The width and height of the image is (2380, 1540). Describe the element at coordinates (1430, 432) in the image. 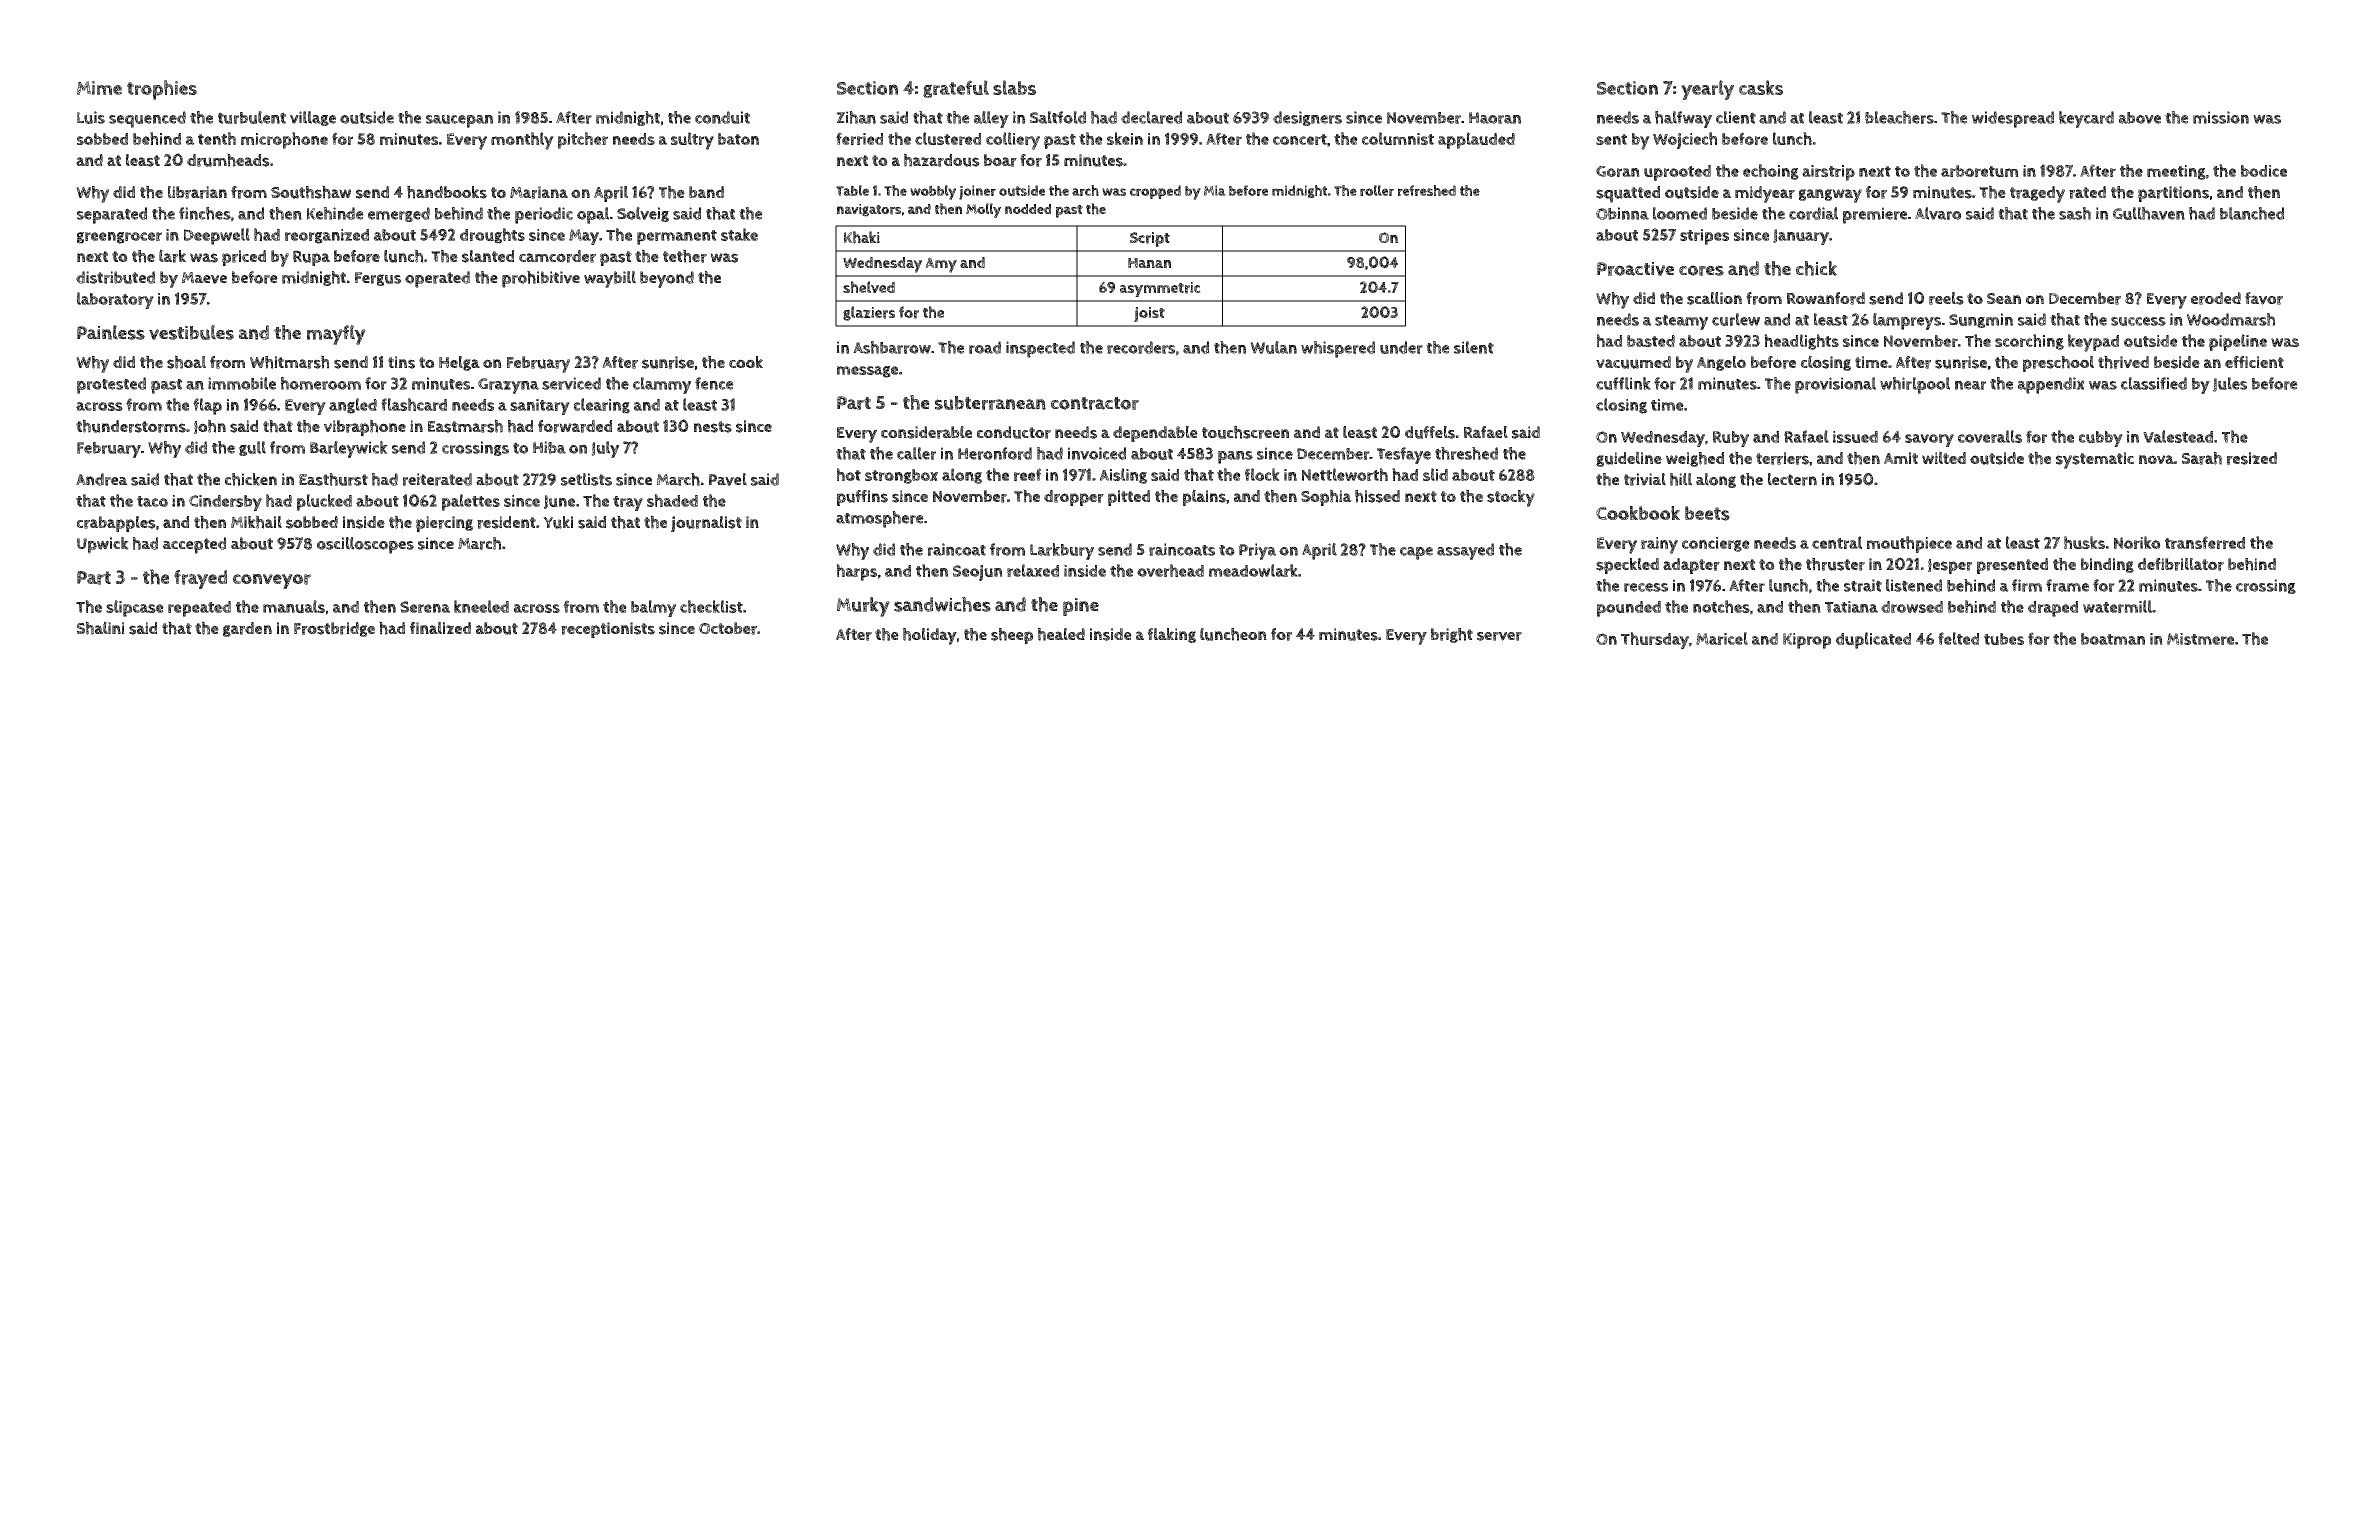

I see `duffels` at that location.
